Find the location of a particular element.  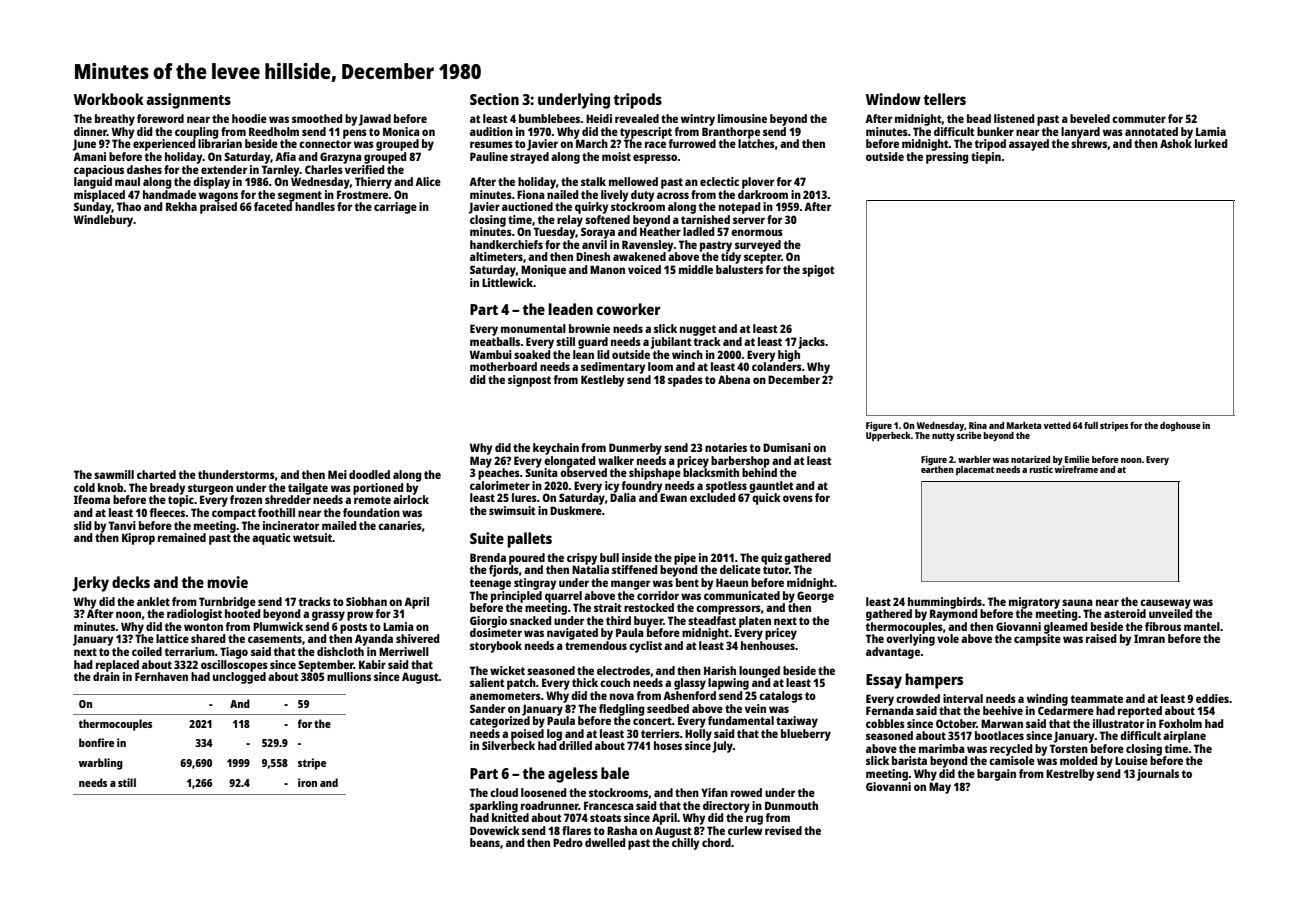

wintry is located at coordinates (698, 120).
